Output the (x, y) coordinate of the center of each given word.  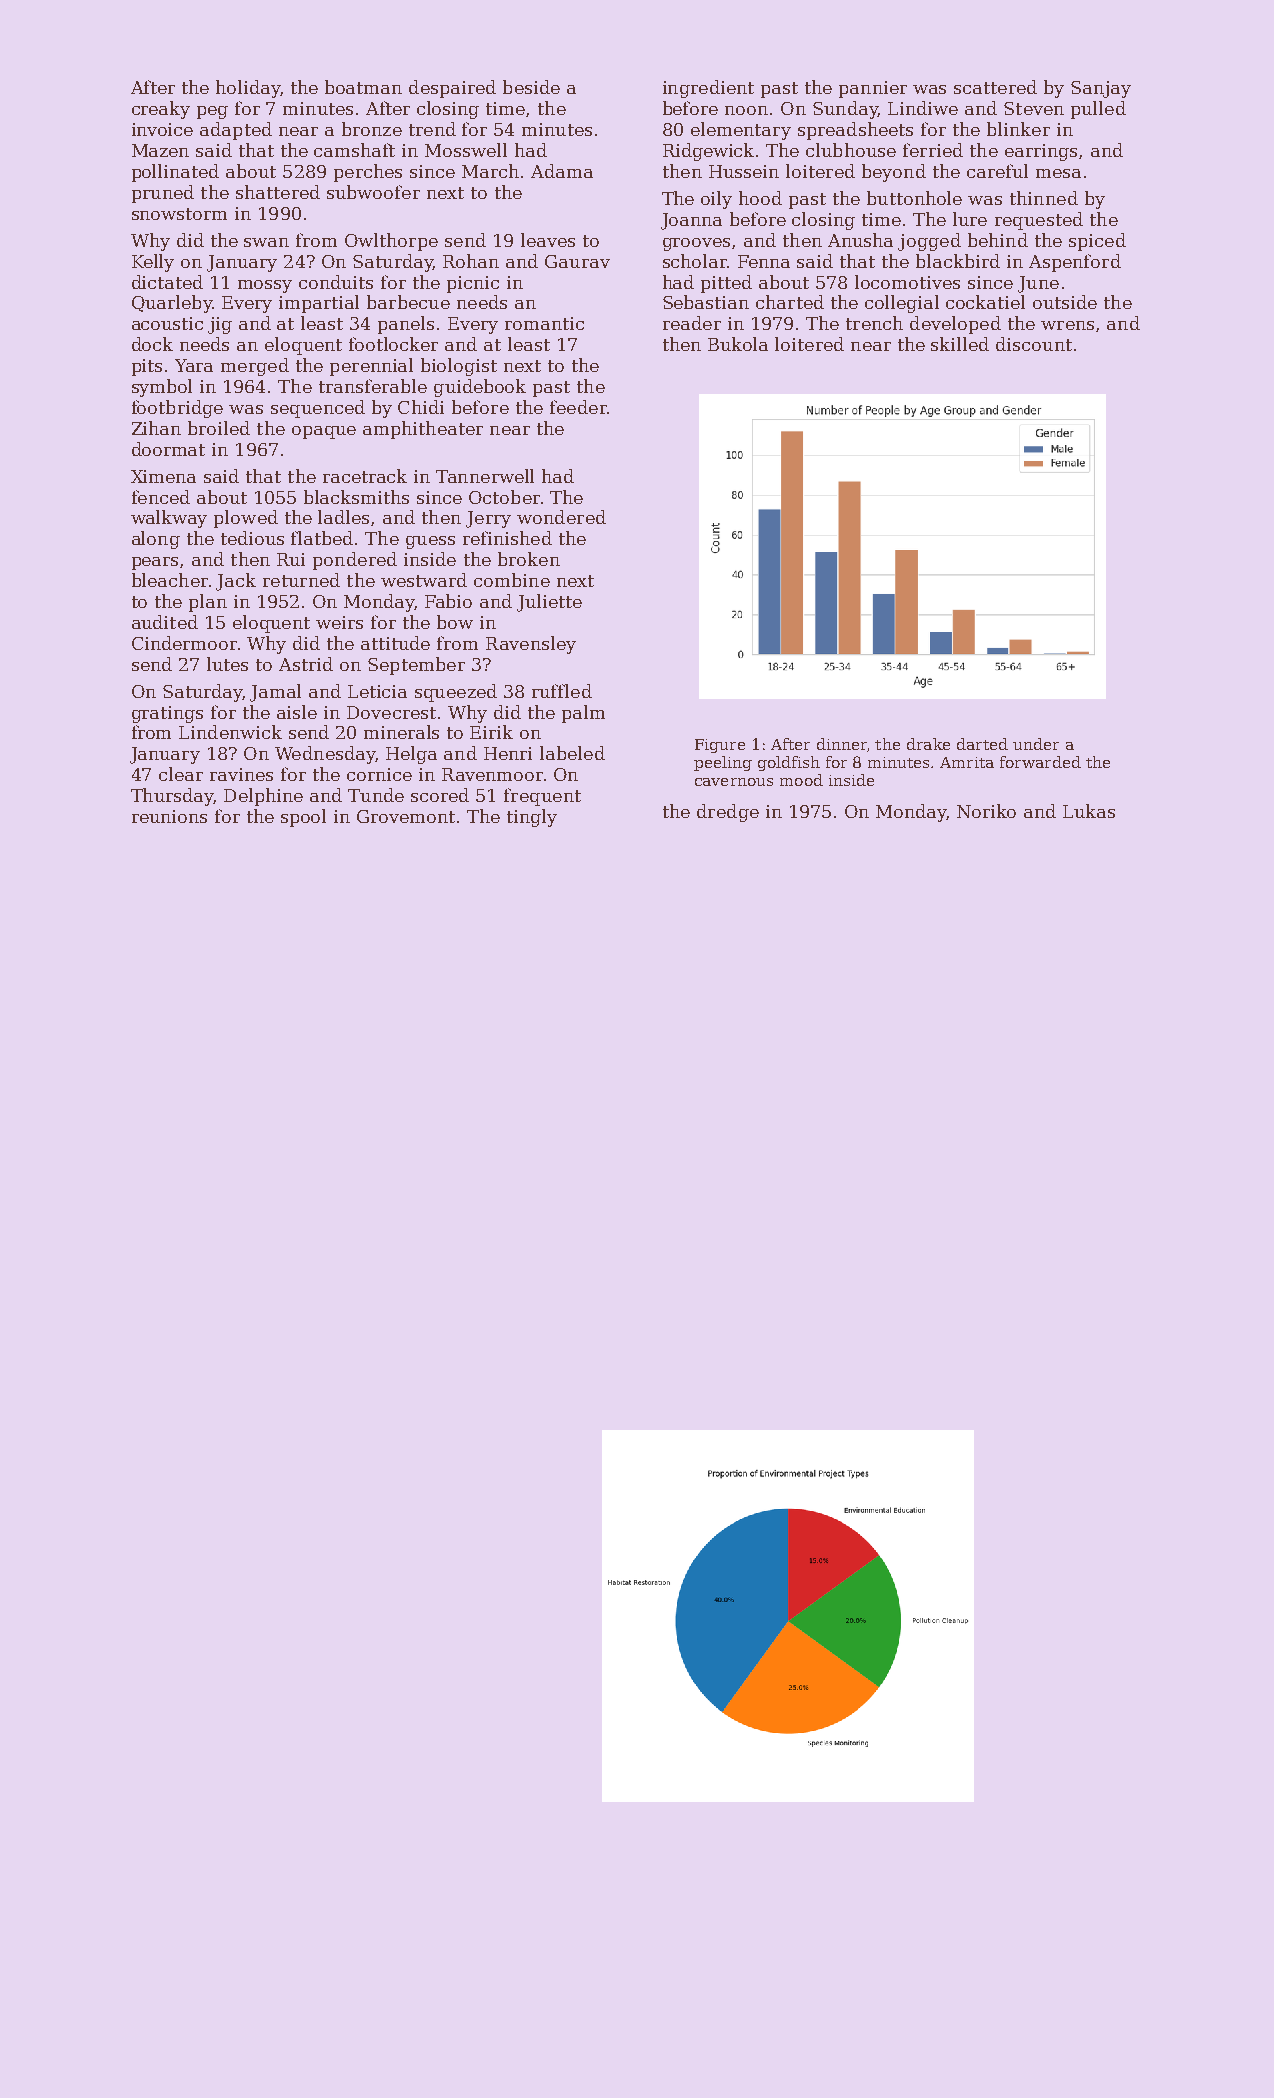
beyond (894, 173)
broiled (219, 428)
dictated (167, 282)
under (1036, 744)
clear (181, 774)
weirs (339, 622)
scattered (995, 87)
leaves (548, 240)
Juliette (549, 603)
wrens (1067, 325)
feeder (578, 407)
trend (432, 129)
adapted (236, 131)
